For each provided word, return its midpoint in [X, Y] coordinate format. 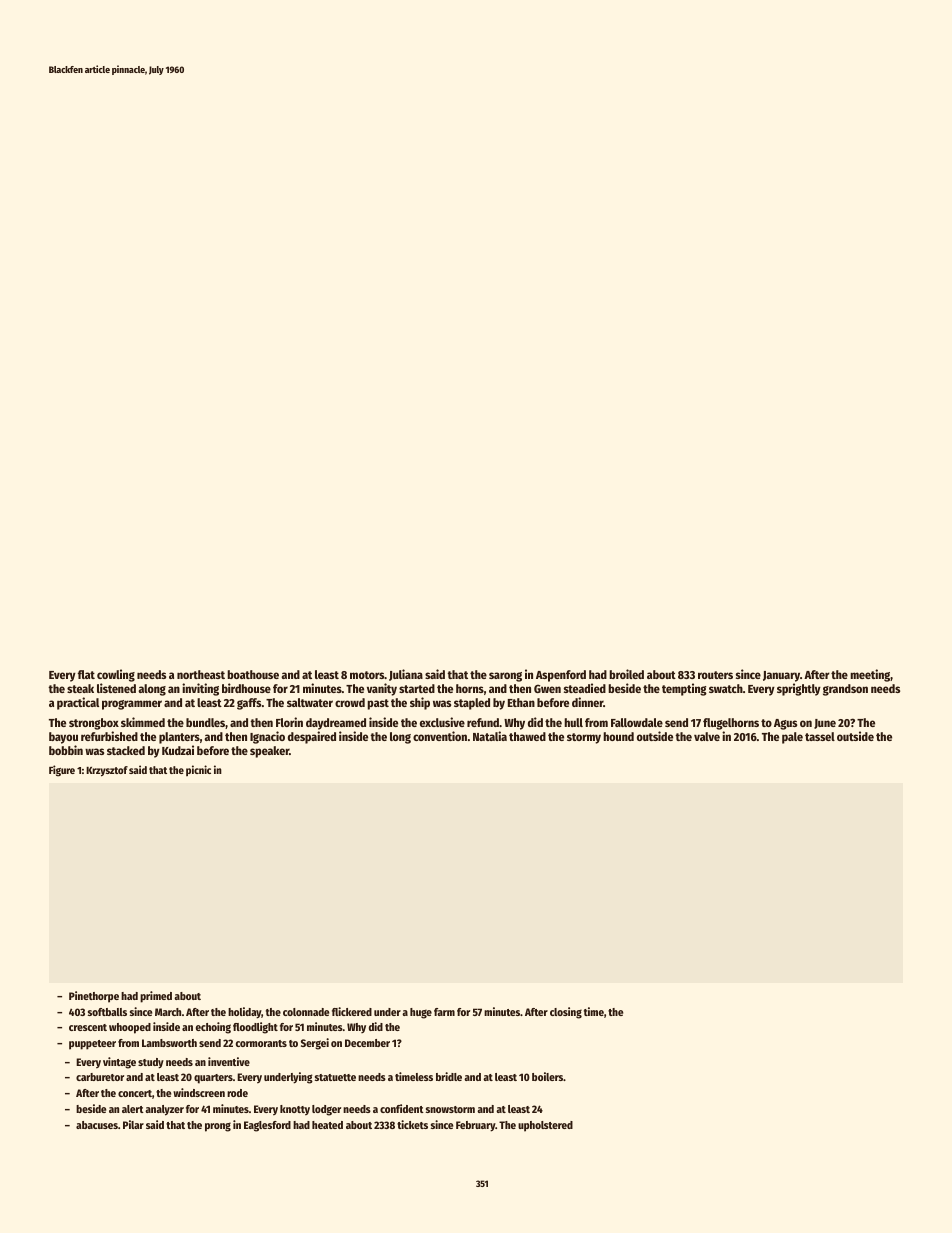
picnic [198, 770]
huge [421, 1013]
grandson [845, 690]
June [825, 724]
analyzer [164, 1110]
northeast [201, 674]
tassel [820, 736]
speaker [269, 752]
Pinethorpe [94, 997]
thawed [527, 736]
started [417, 688]
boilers [547, 1076]
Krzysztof [107, 771]
